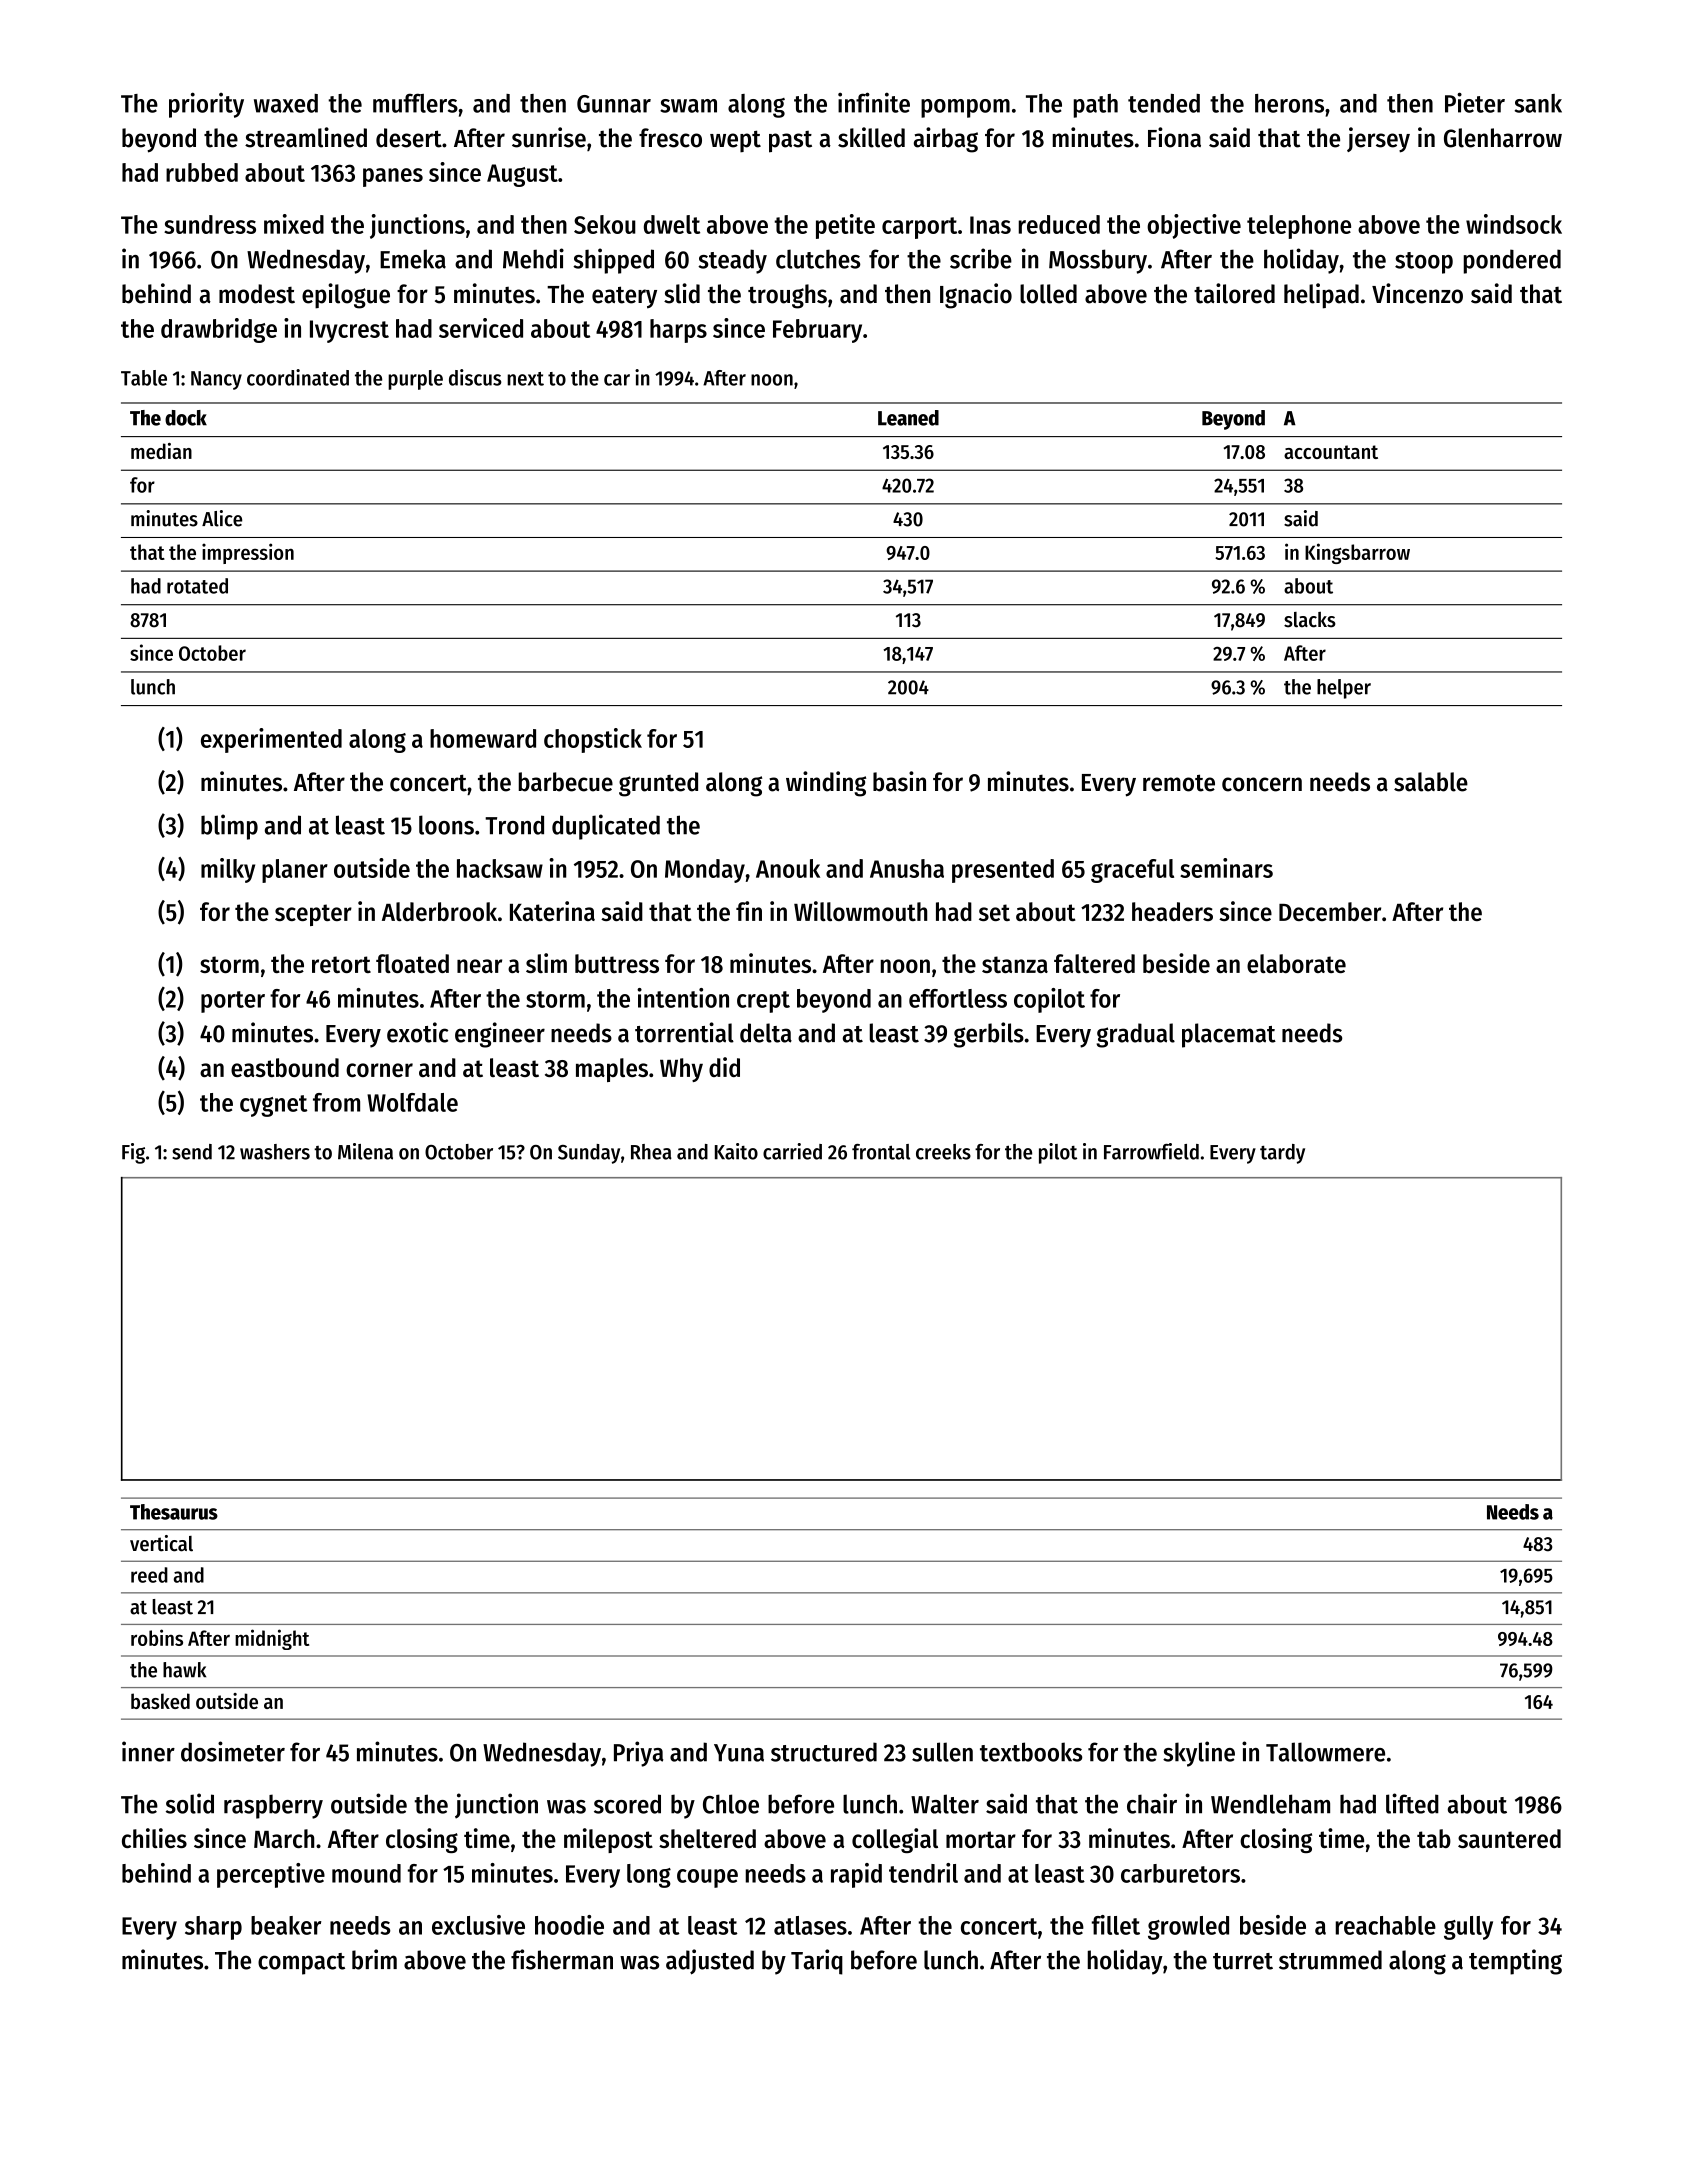 Image resolution: width=1683 pixels, height=2178 pixels. What do you see at coordinates (899, 781) in the document?
I see `basin` at bounding box center [899, 781].
